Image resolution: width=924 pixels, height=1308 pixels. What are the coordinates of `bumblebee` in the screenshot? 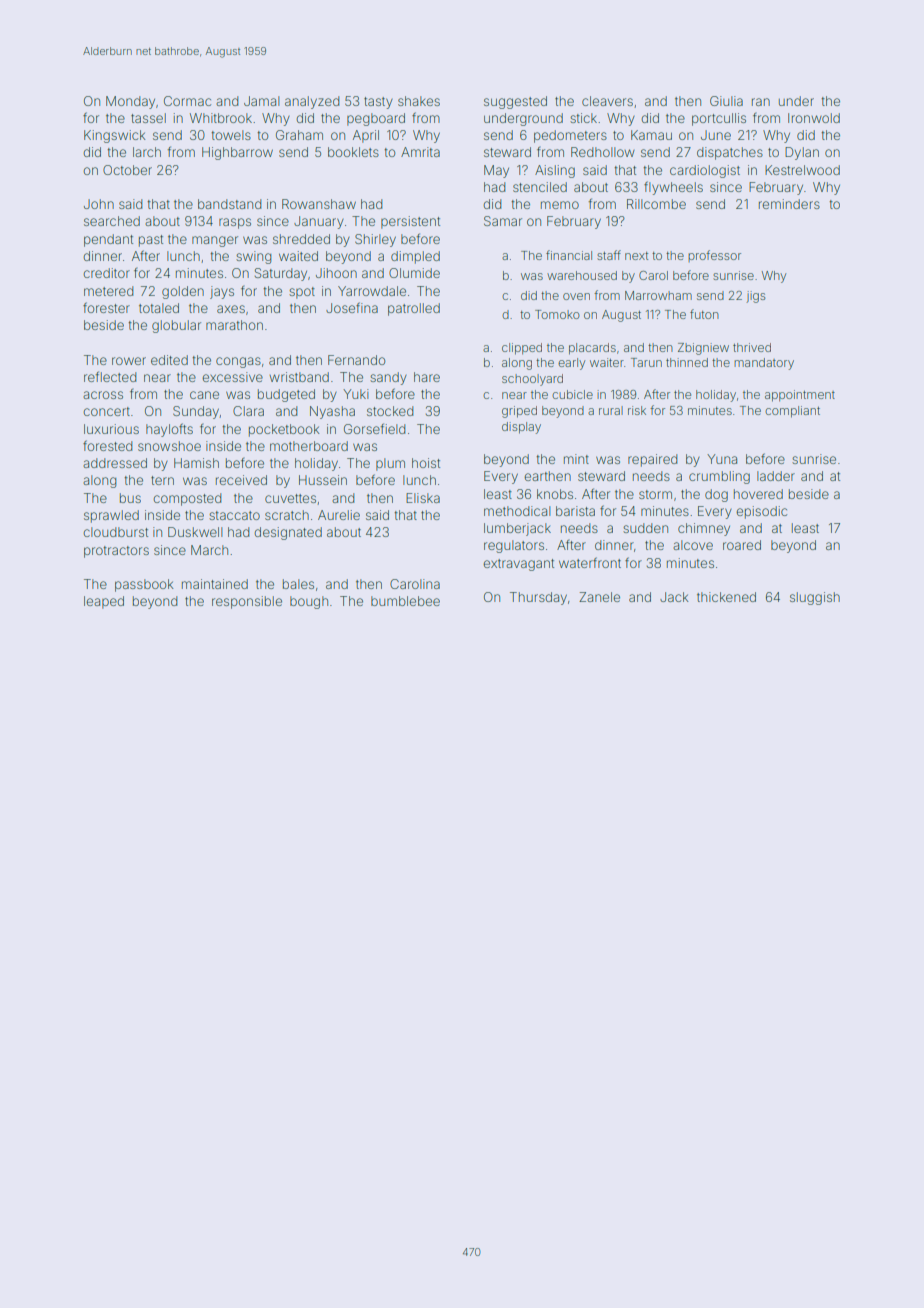 It's located at (405, 601).
